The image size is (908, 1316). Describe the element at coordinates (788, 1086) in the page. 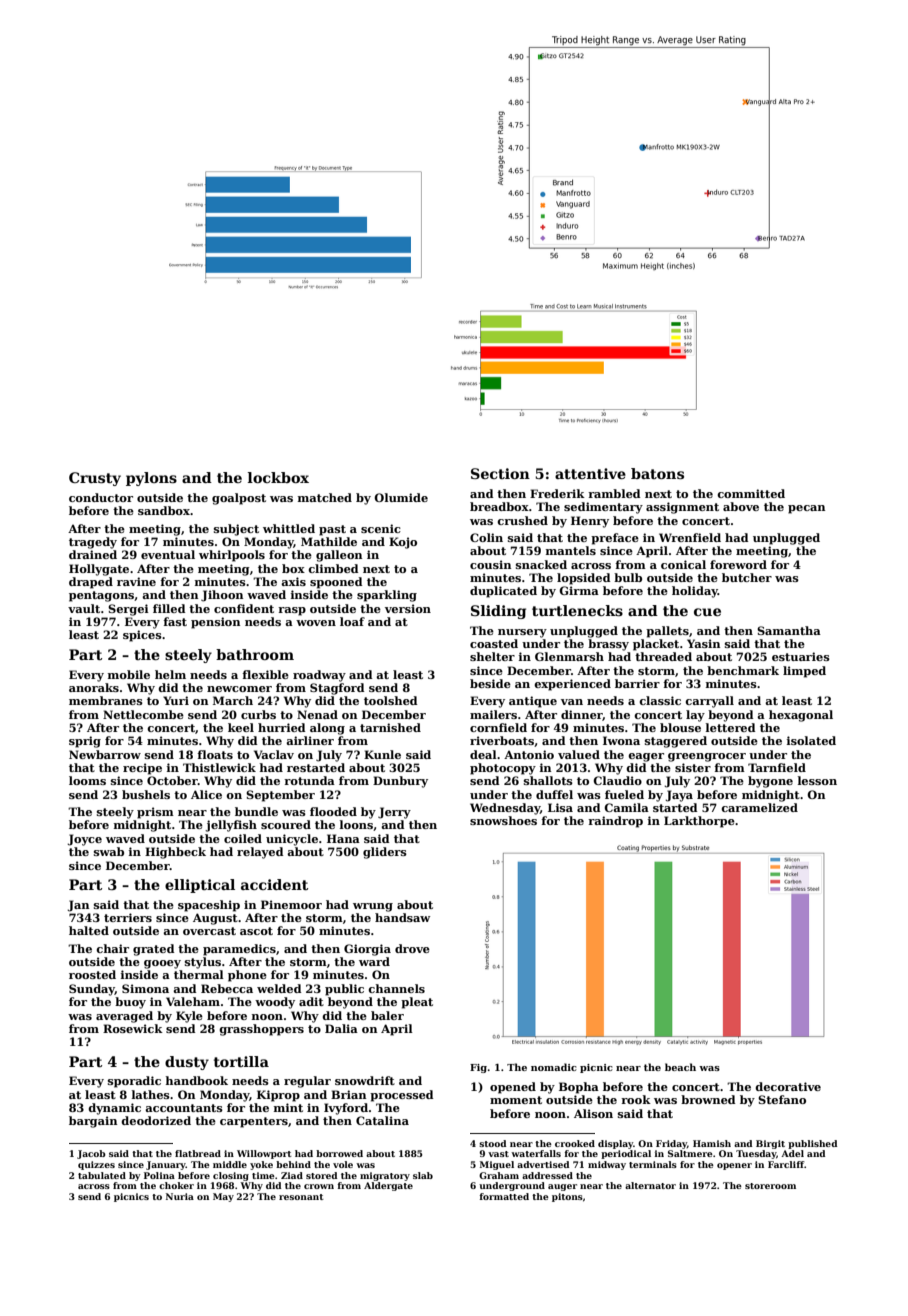

I see `decorative` at that location.
